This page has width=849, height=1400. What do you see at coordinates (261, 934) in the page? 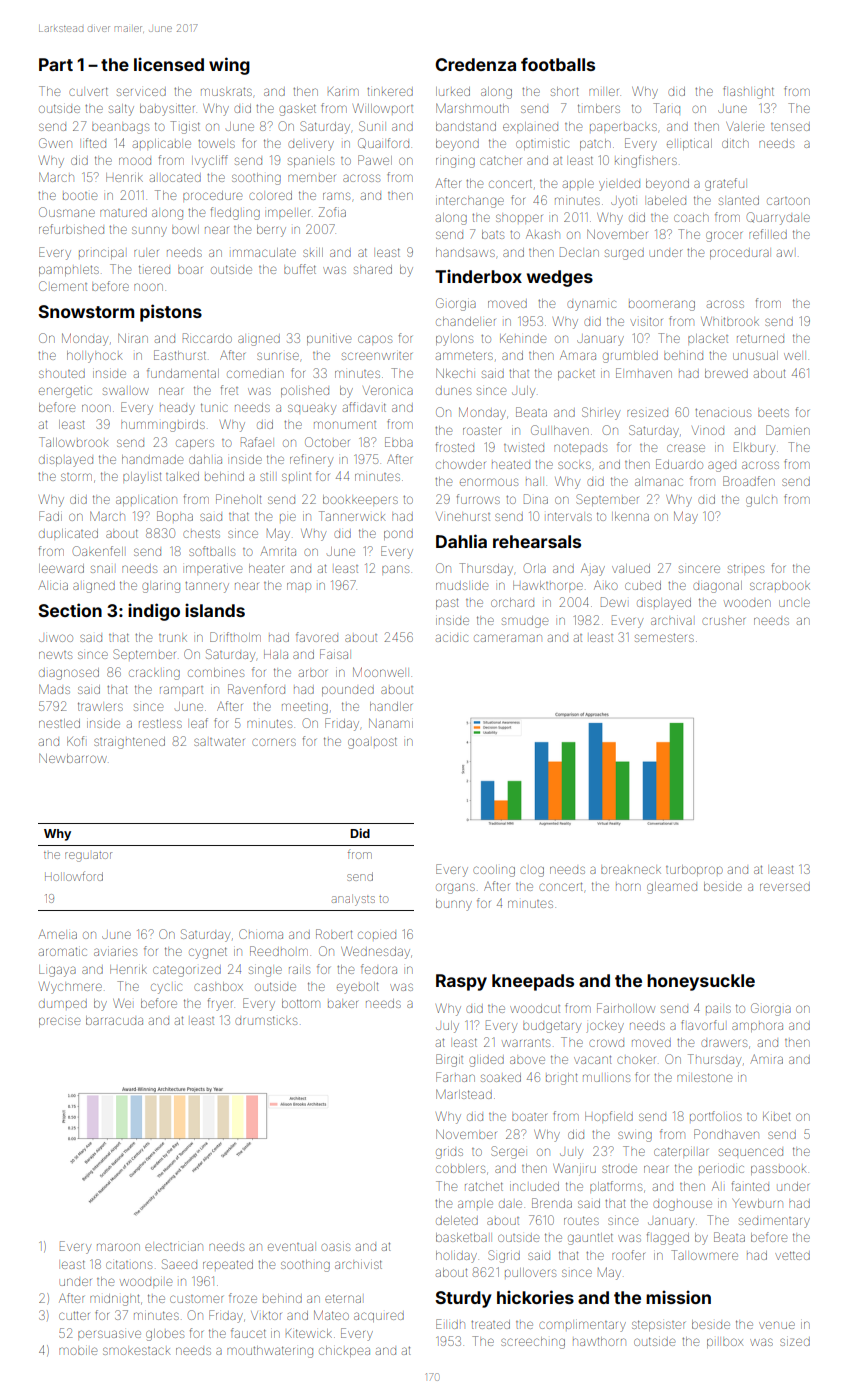
I see `Chioma` at bounding box center [261, 934].
